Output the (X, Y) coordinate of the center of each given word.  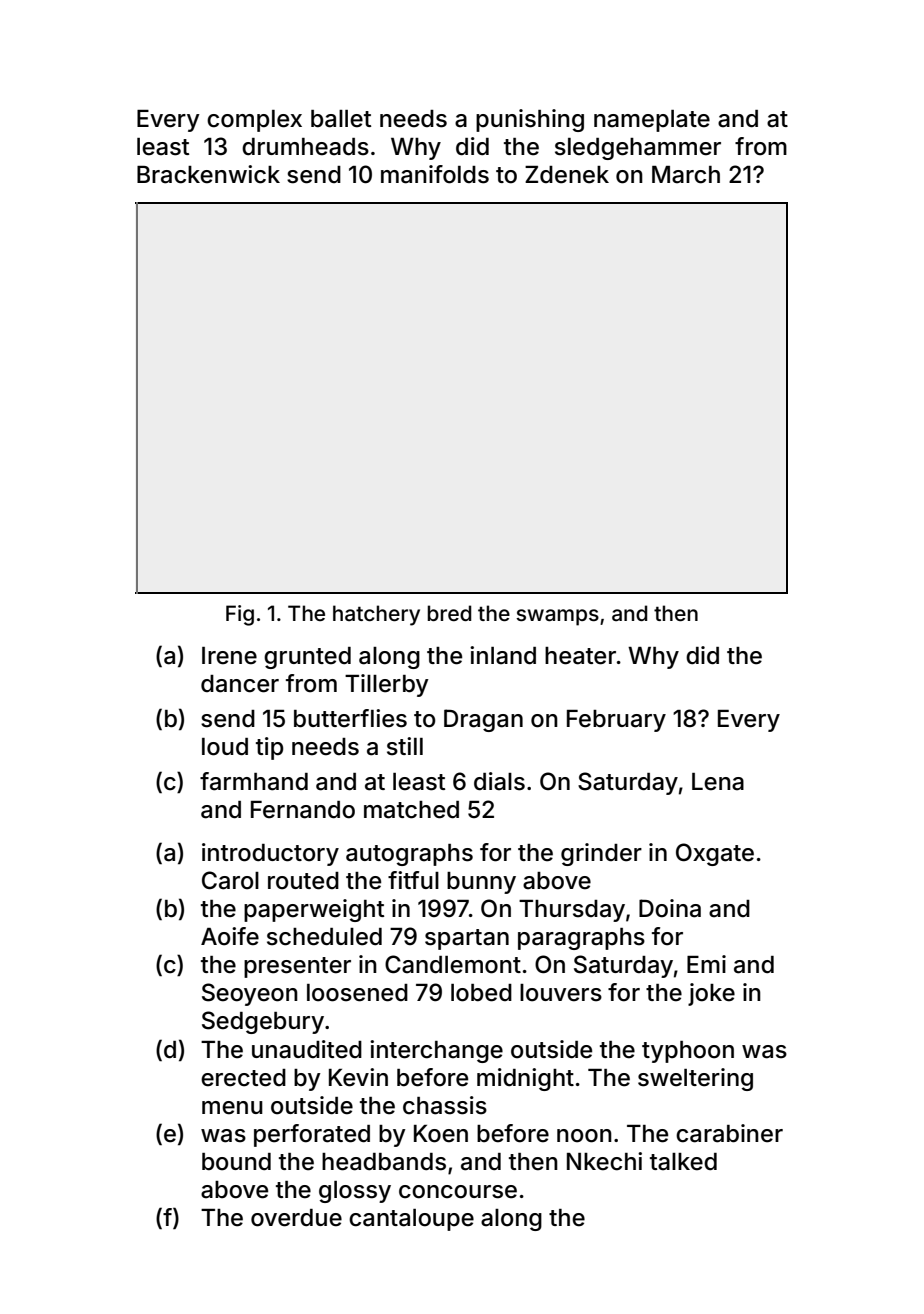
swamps (557, 617)
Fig (240, 615)
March (686, 175)
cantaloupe (411, 1220)
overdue (296, 1218)
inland (503, 655)
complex (254, 121)
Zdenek (567, 175)
